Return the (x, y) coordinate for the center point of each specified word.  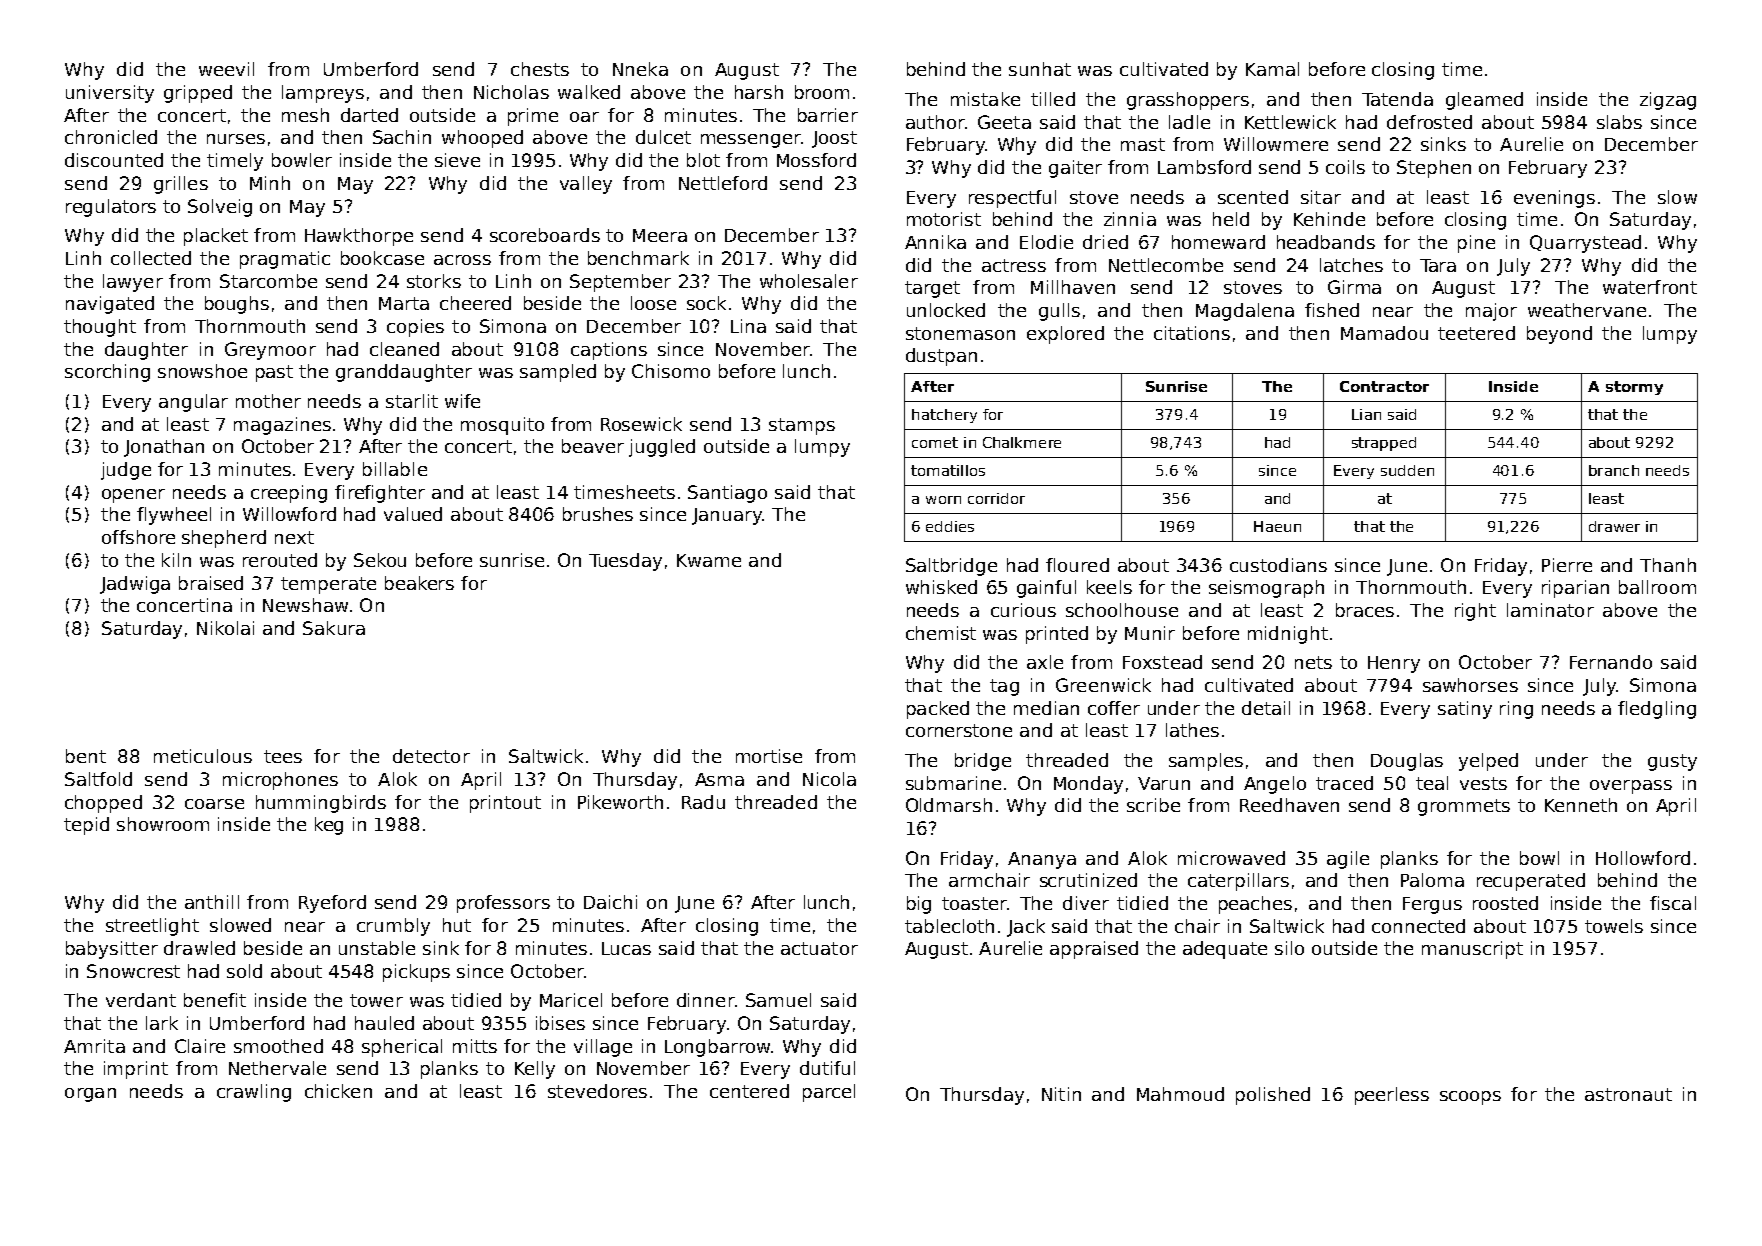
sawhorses (1470, 685)
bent (86, 756)
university (110, 94)
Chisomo (671, 371)
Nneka (640, 69)
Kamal (1272, 69)
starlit (412, 401)
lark (162, 1023)
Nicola (829, 779)
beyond (1559, 335)
